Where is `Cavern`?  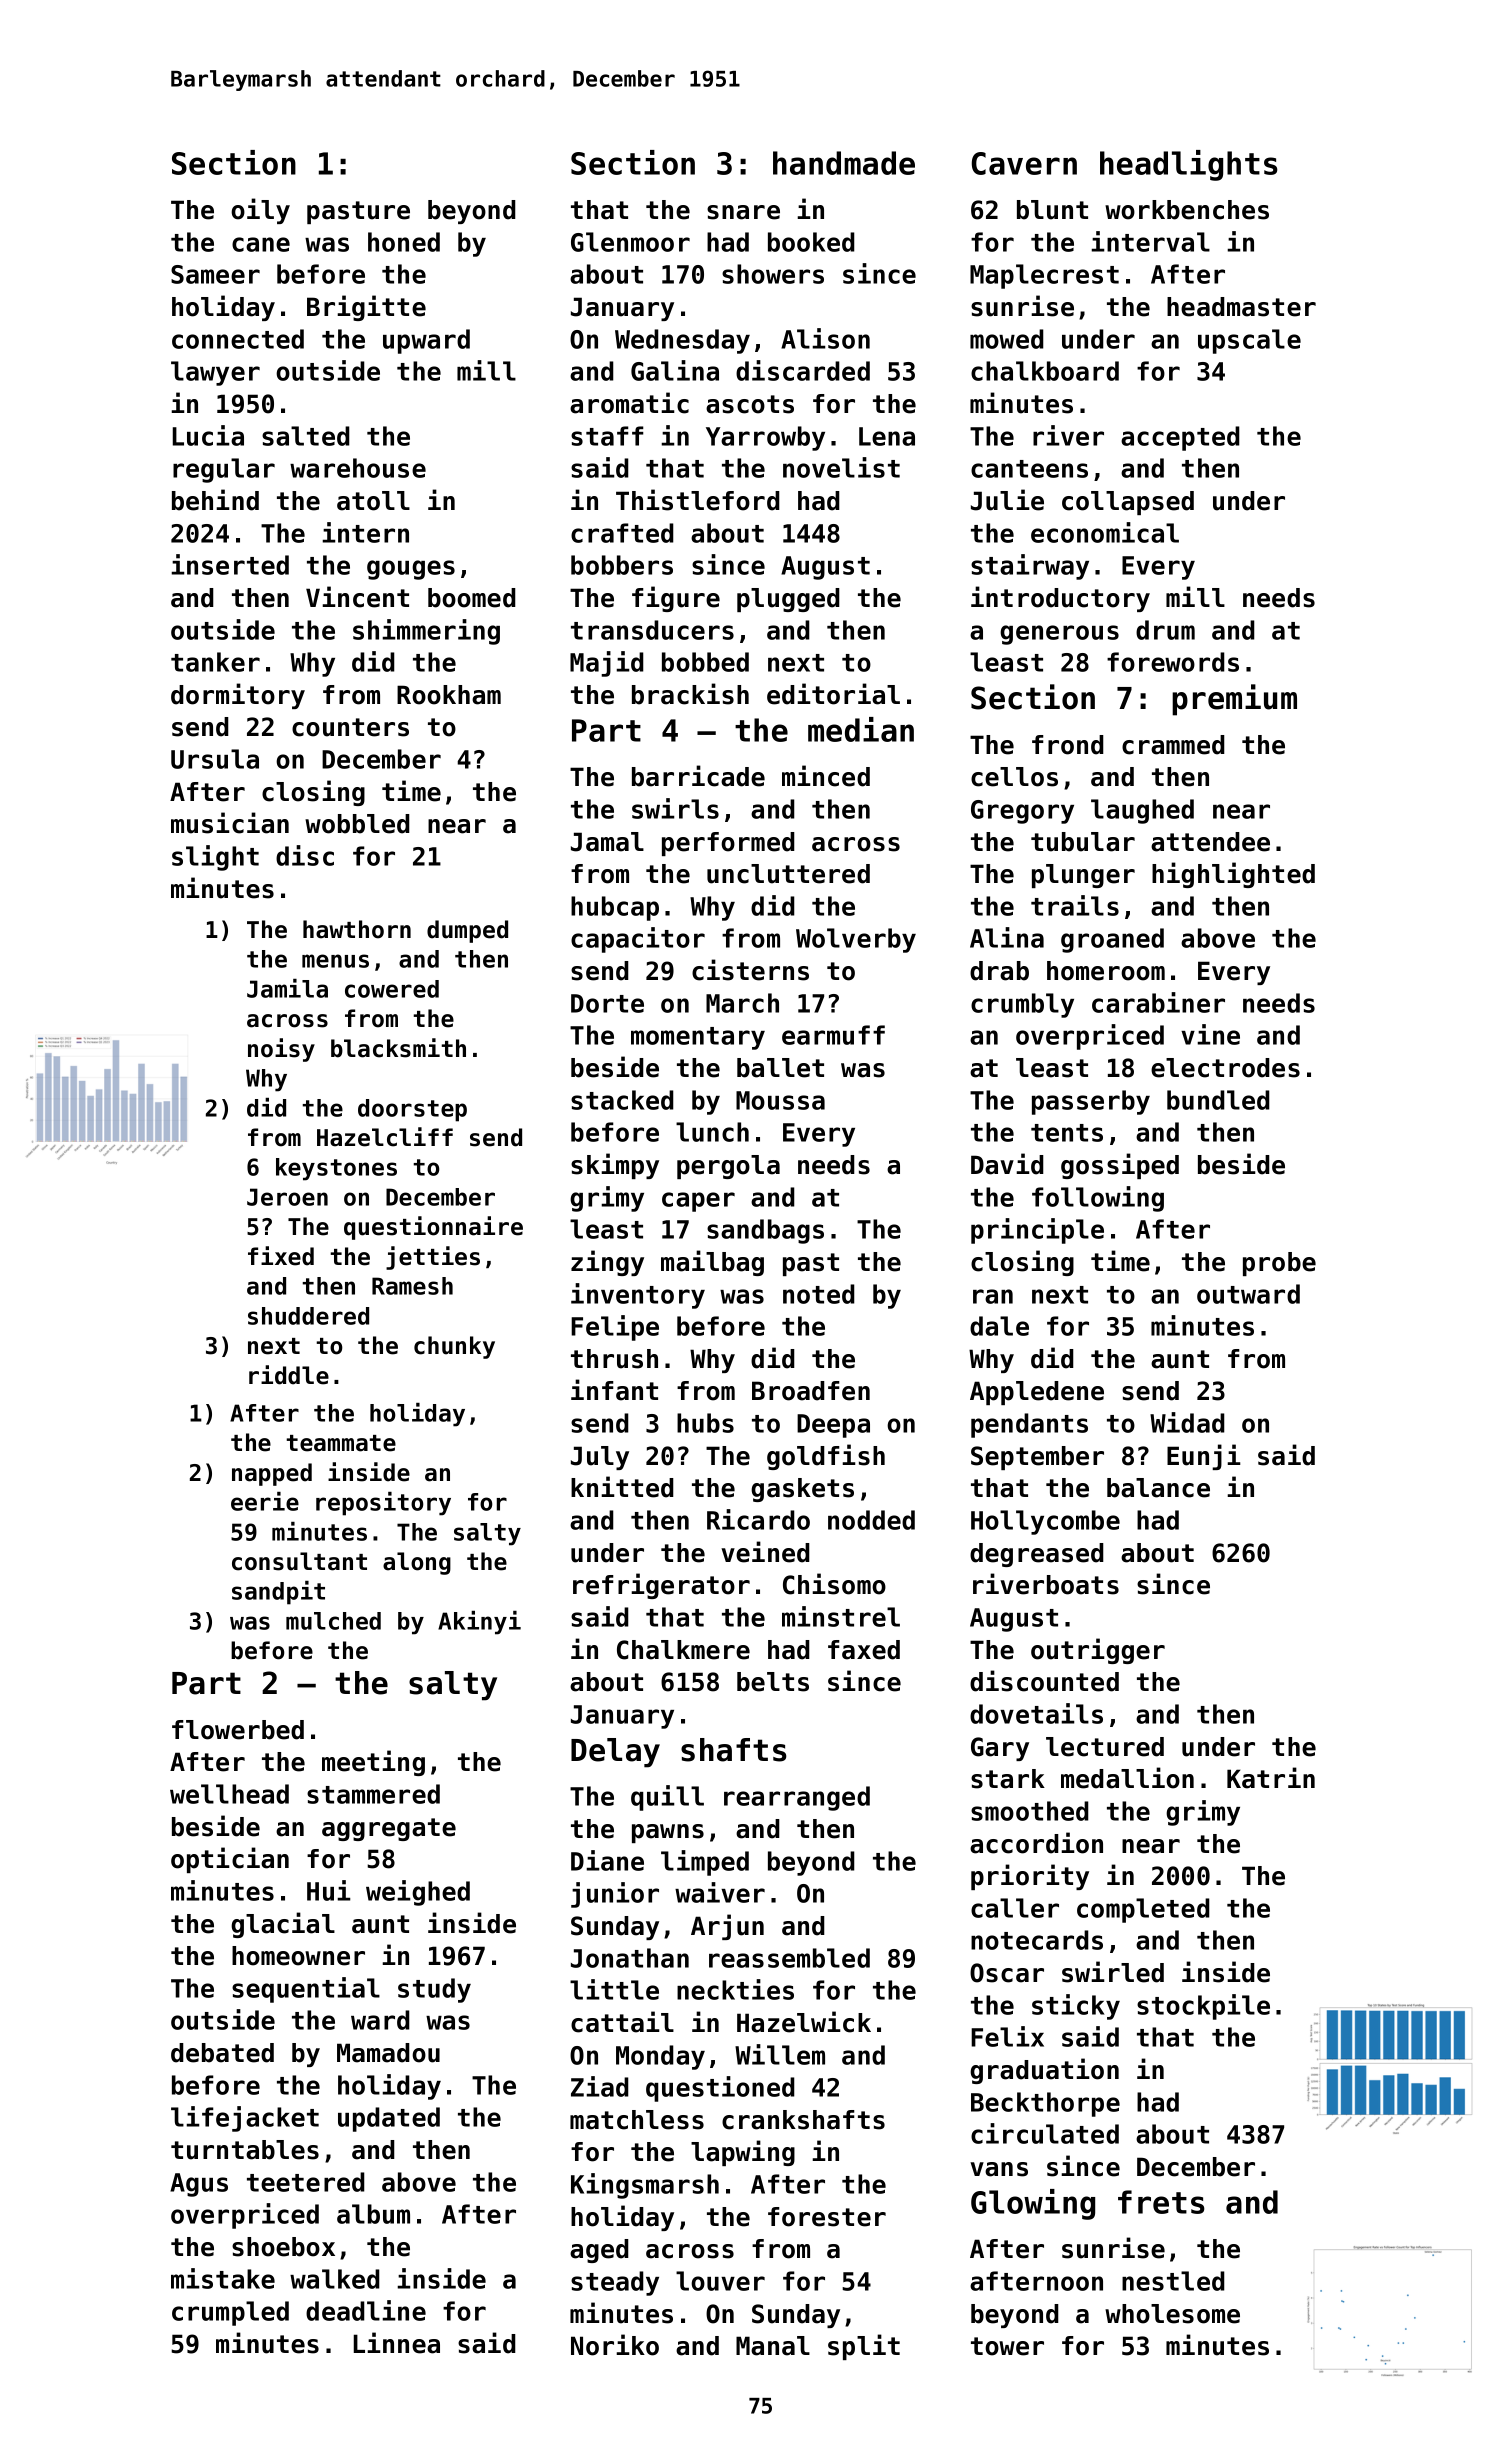 Cavern is located at coordinates (1024, 163).
